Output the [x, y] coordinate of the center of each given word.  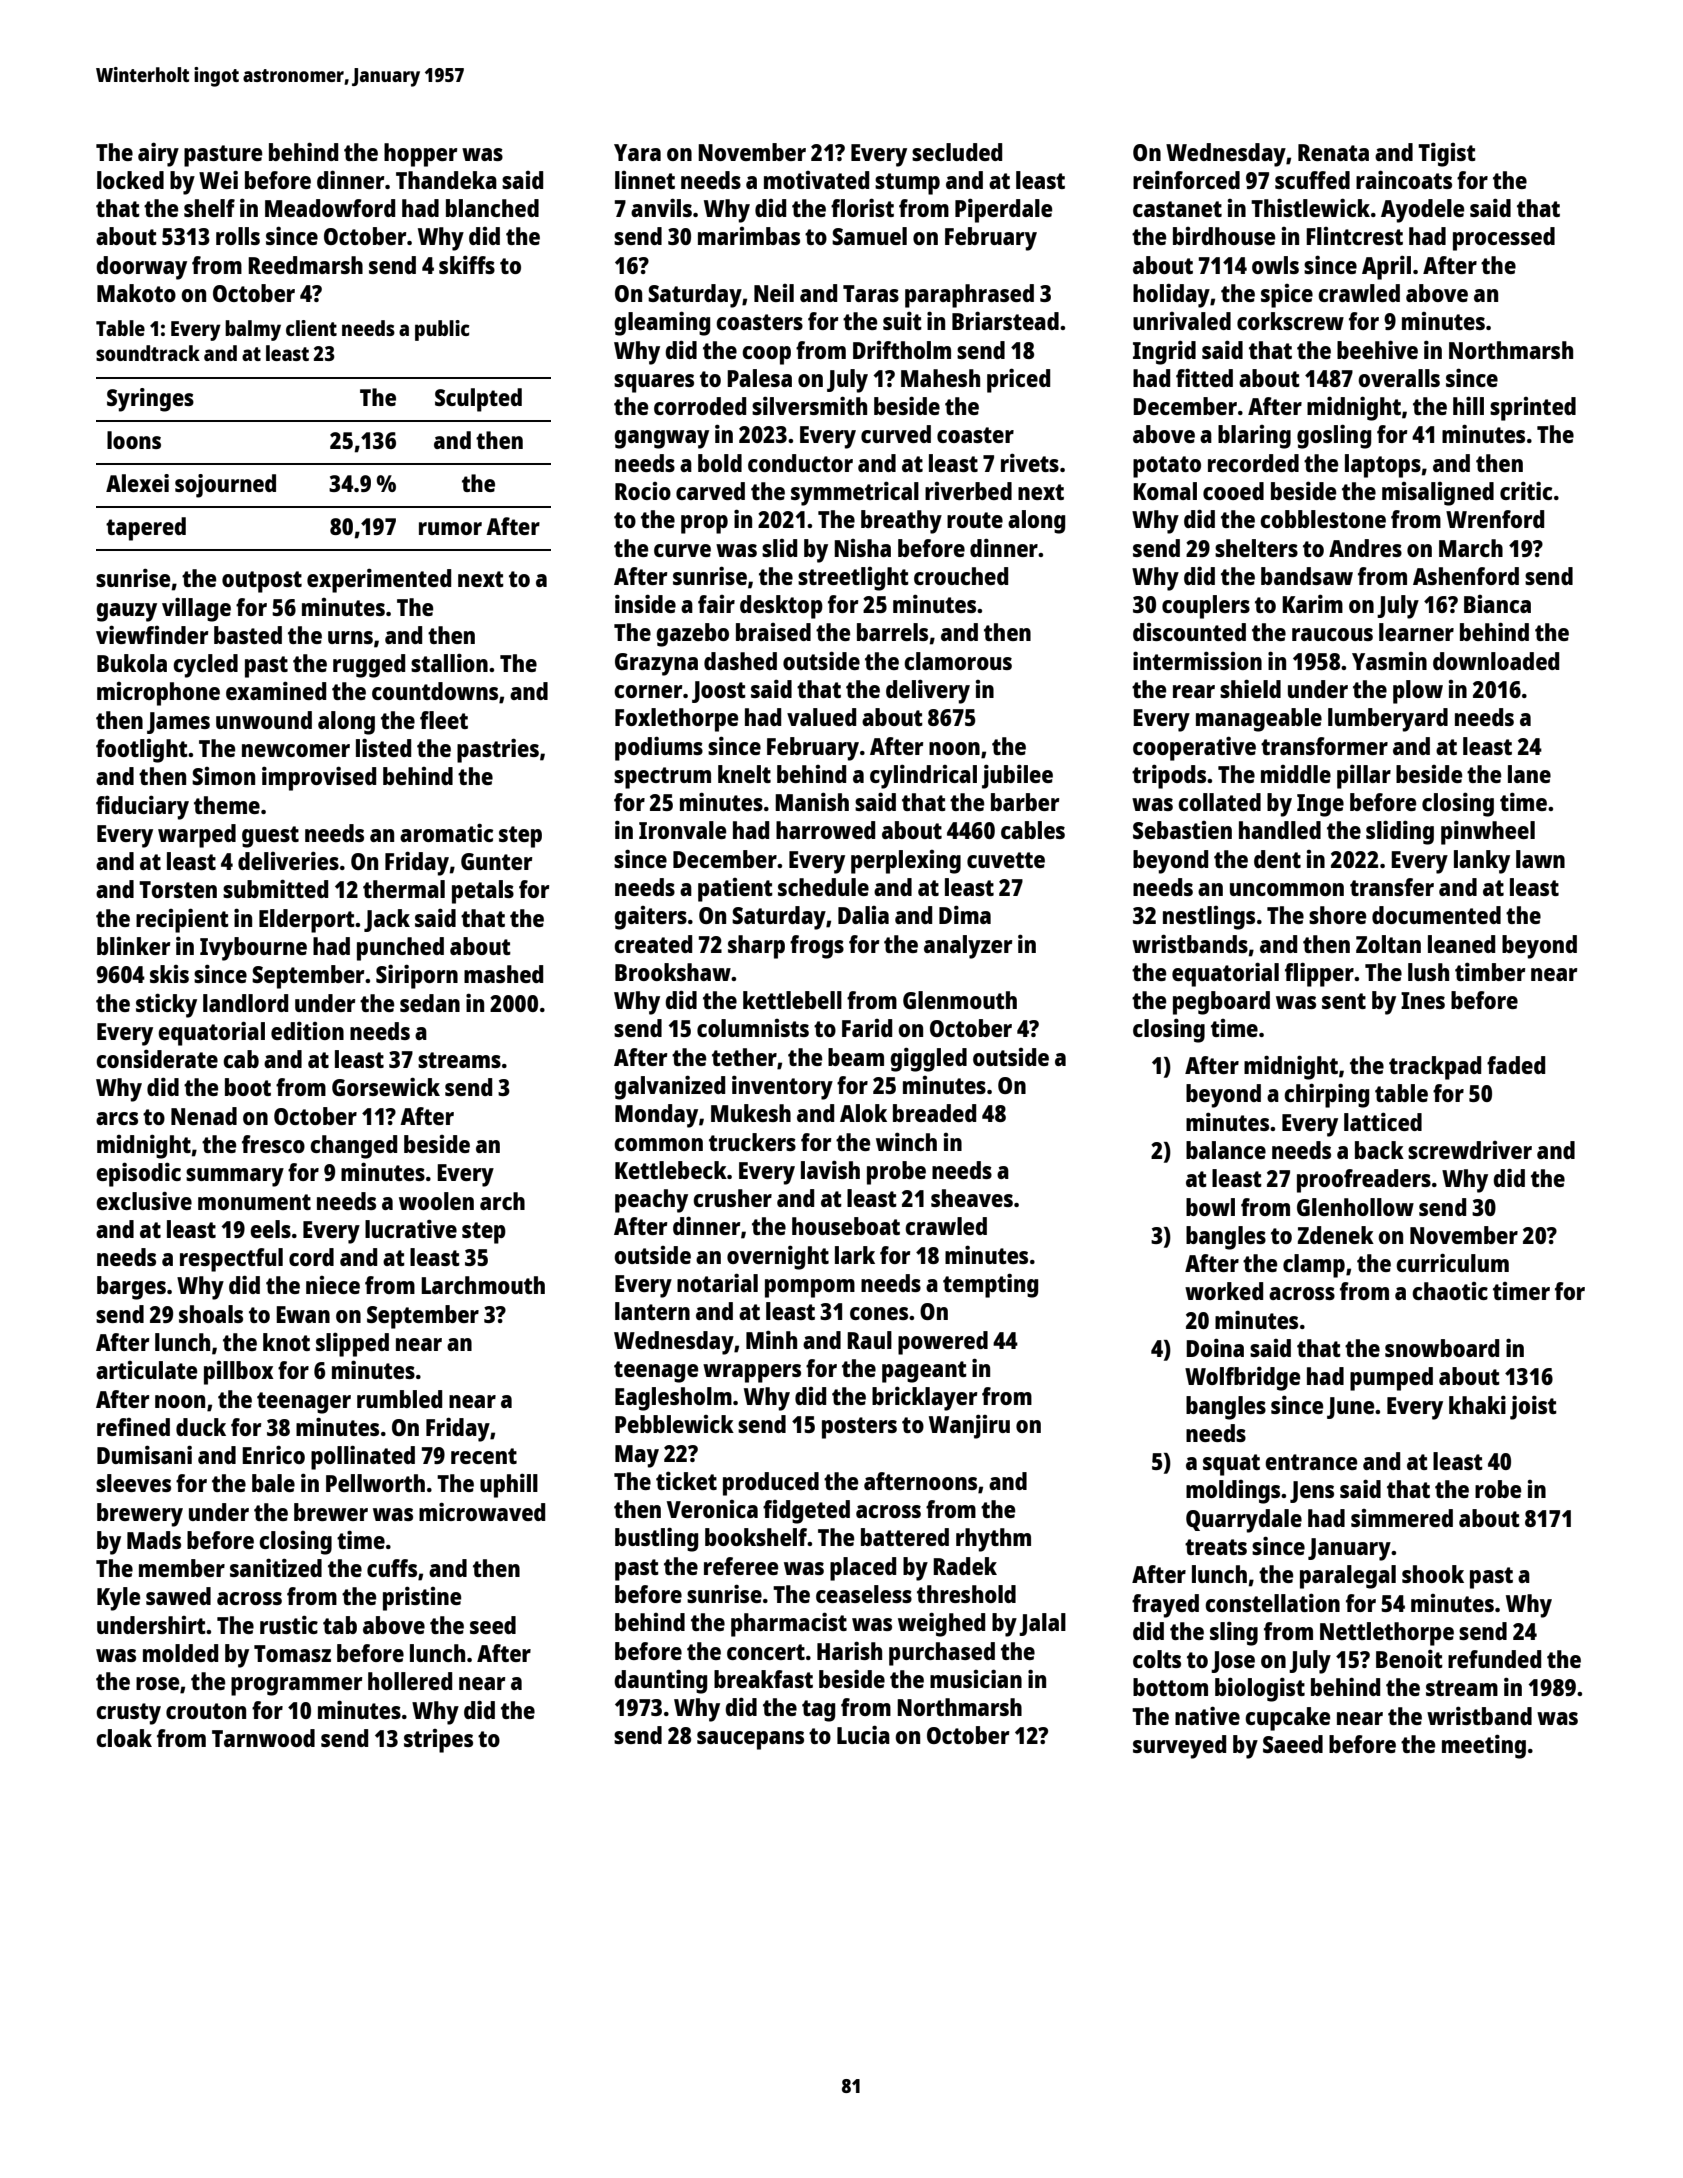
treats [1216, 1547]
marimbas [749, 236]
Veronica [712, 1509]
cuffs [392, 1568]
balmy [253, 330]
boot [248, 1087]
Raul [869, 1340]
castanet [1177, 209]
